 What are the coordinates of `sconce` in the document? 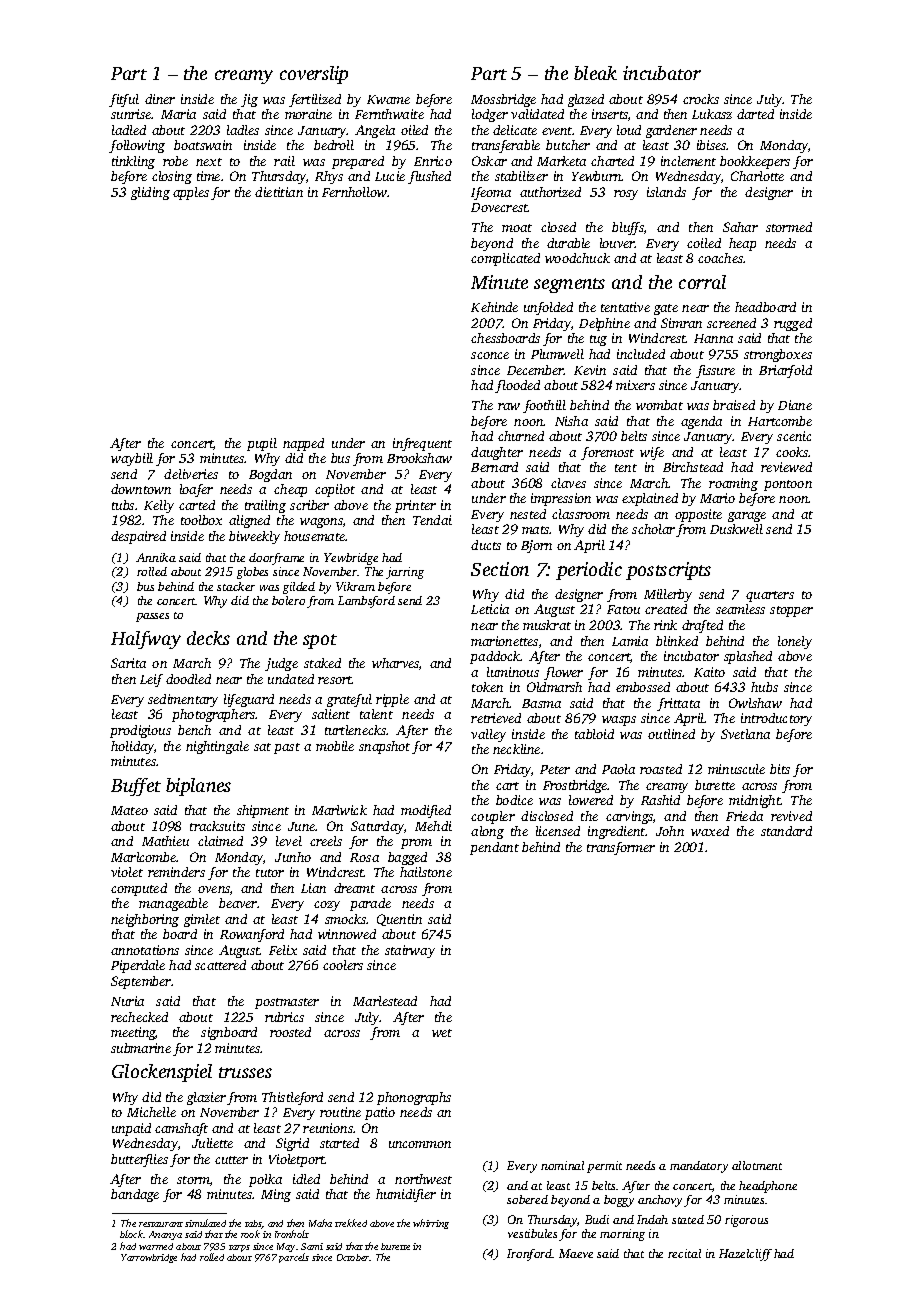 It's located at (490, 355).
